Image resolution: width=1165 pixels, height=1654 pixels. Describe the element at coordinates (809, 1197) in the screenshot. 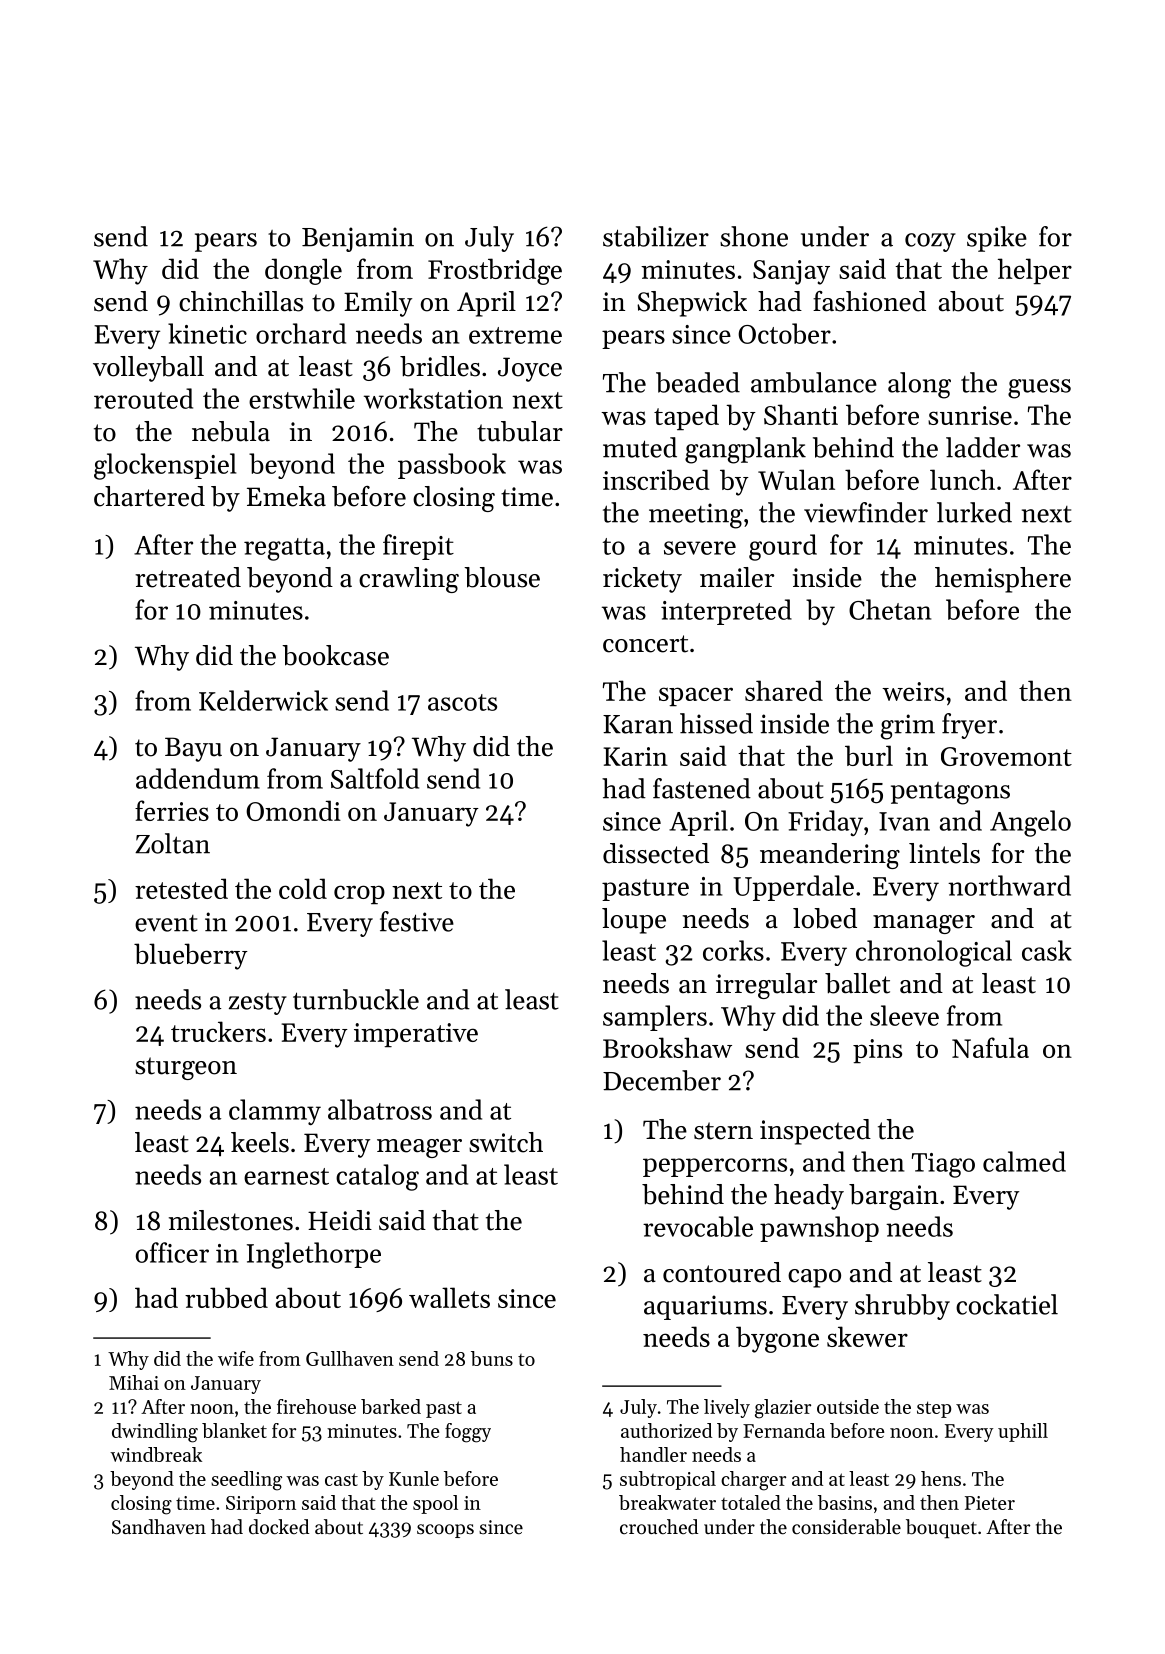

I see `heady` at that location.
